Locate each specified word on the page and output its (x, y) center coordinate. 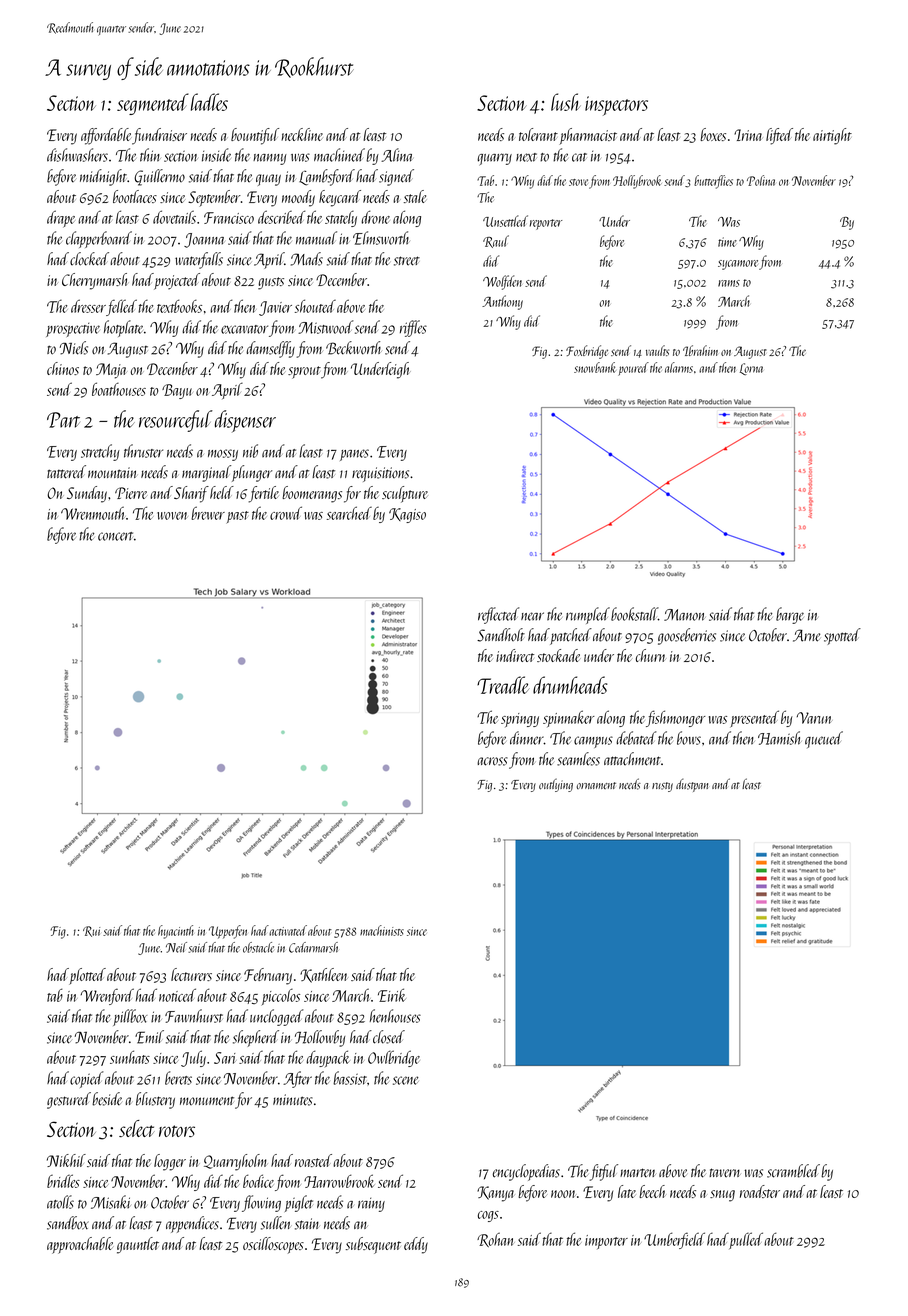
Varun (814, 718)
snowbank (595, 367)
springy (520, 720)
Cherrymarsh (94, 281)
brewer (208, 513)
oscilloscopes (273, 1245)
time (727, 242)
